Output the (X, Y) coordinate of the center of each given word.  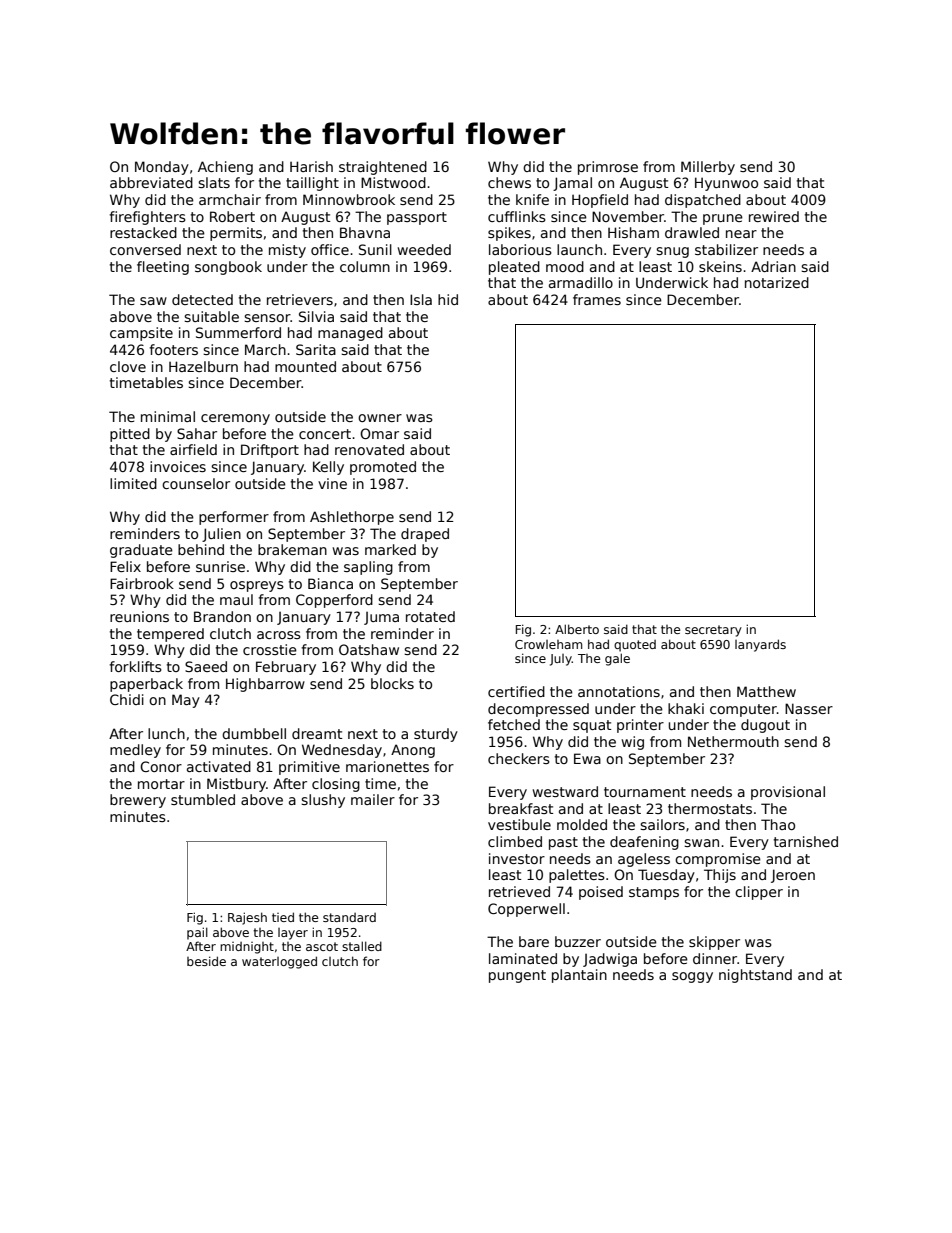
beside (206, 961)
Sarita (316, 349)
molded (582, 824)
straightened (383, 168)
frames (597, 299)
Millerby (708, 168)
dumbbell (254, 733)
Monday (162, 168)
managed (350, 334)
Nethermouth (733, 741)
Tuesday (666, 876)
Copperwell (526, 910)
